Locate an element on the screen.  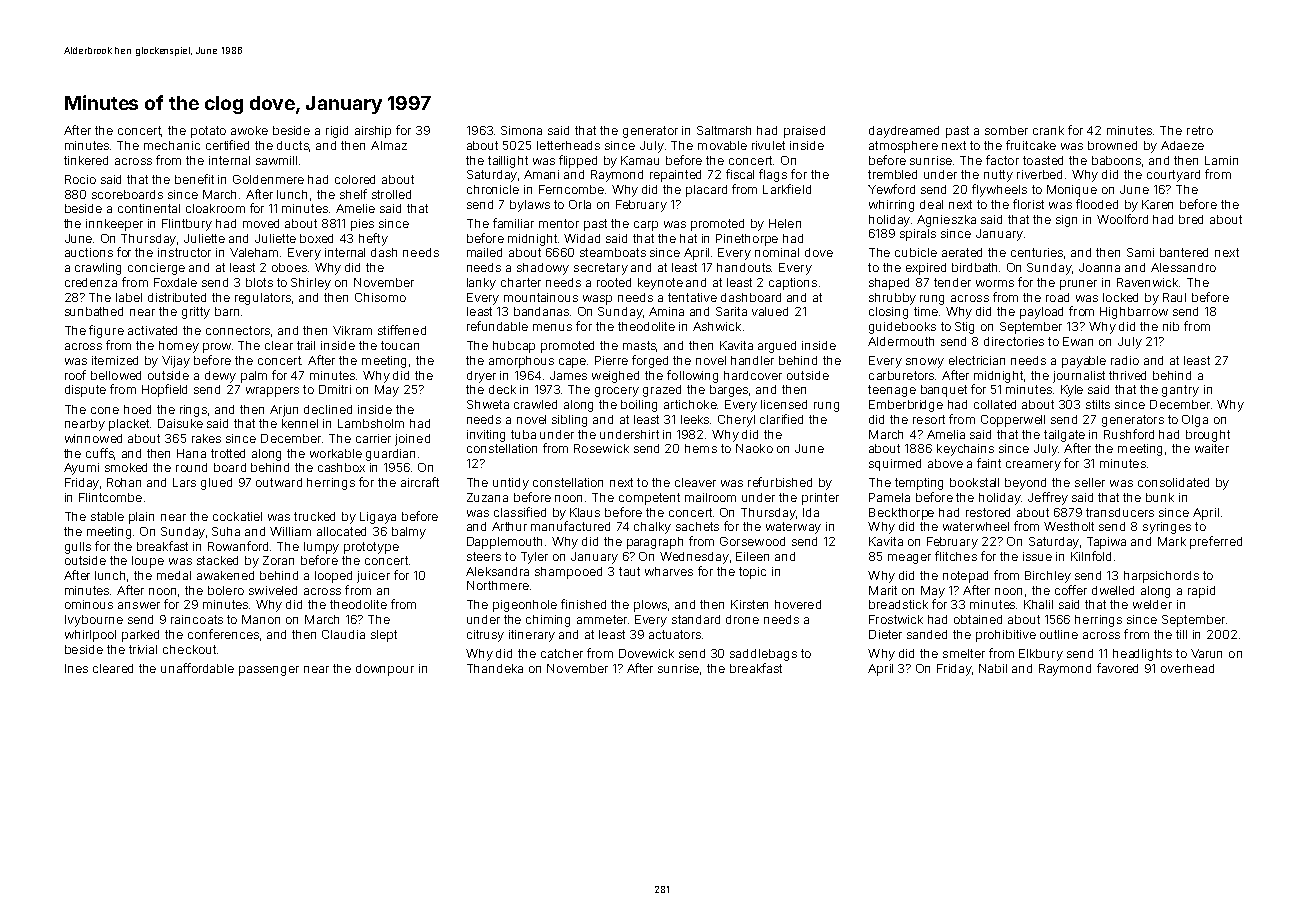
Kamau is located at coordinates (640, 160).
